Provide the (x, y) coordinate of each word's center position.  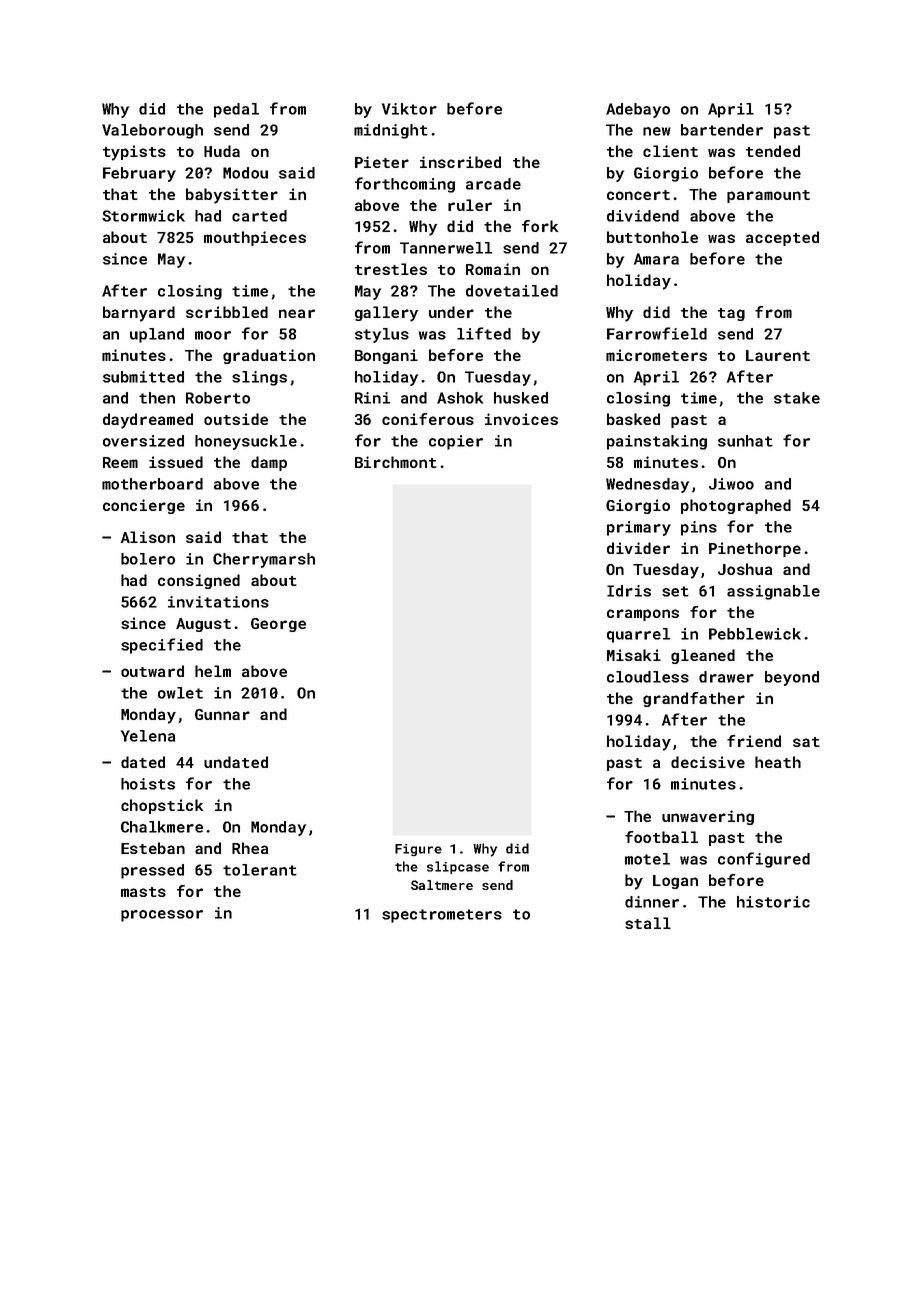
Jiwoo (731, 484)
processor (162, 916)
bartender (722, 130)
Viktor (409, 109)
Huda (222, 151)
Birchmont (396, 462)
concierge (144, 506)
